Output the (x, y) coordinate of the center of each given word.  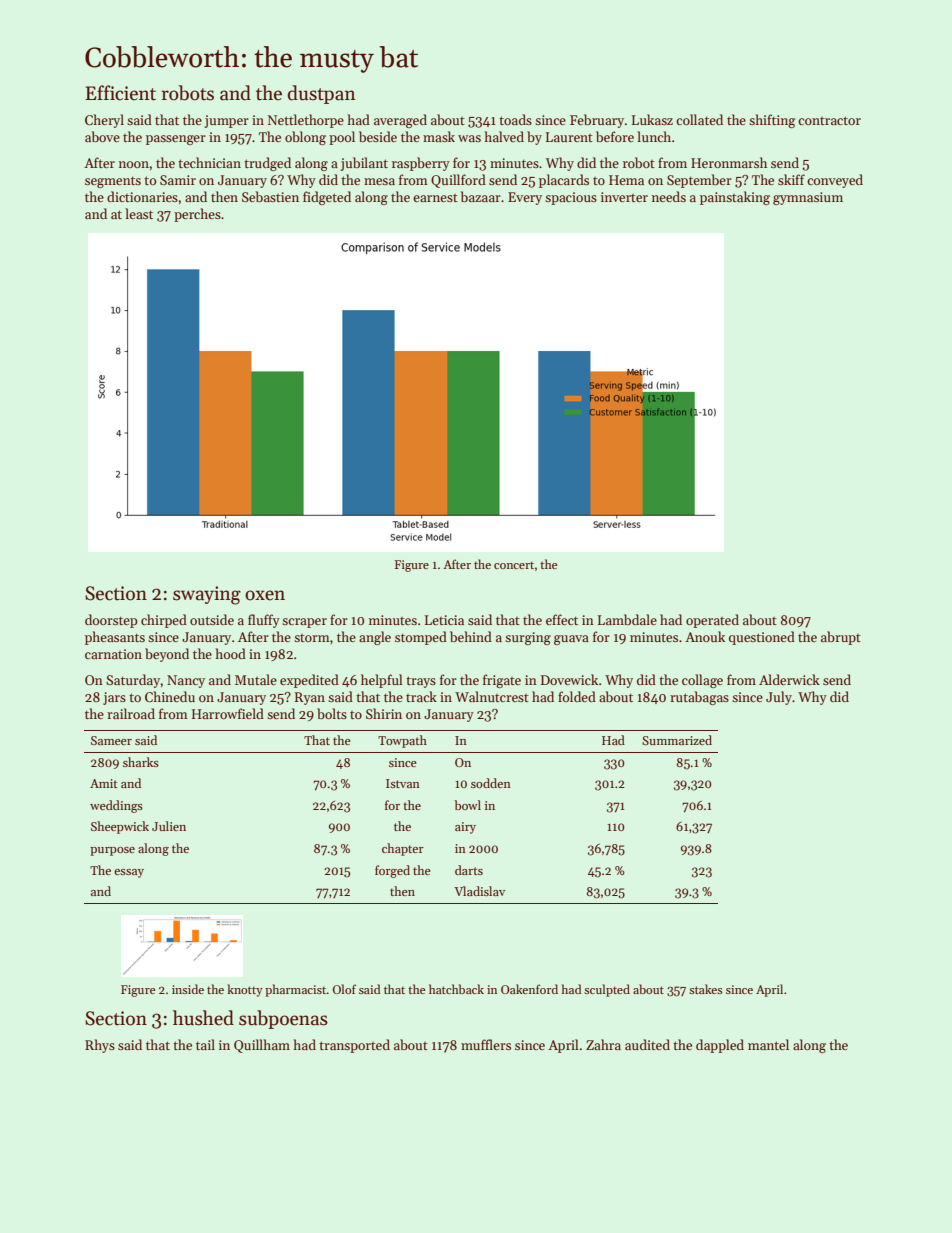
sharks (141, 762)
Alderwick (789, 679)
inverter (624, 197)
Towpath (402, 741)
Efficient (120, 93)
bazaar (481, 196)
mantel (768, 1044)
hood (231, 653)
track (421, 696)
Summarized (677, 740)
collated (699, 119)
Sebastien (270, 196)
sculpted (607, 990)
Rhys (100, 1046)
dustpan (322, 94)
